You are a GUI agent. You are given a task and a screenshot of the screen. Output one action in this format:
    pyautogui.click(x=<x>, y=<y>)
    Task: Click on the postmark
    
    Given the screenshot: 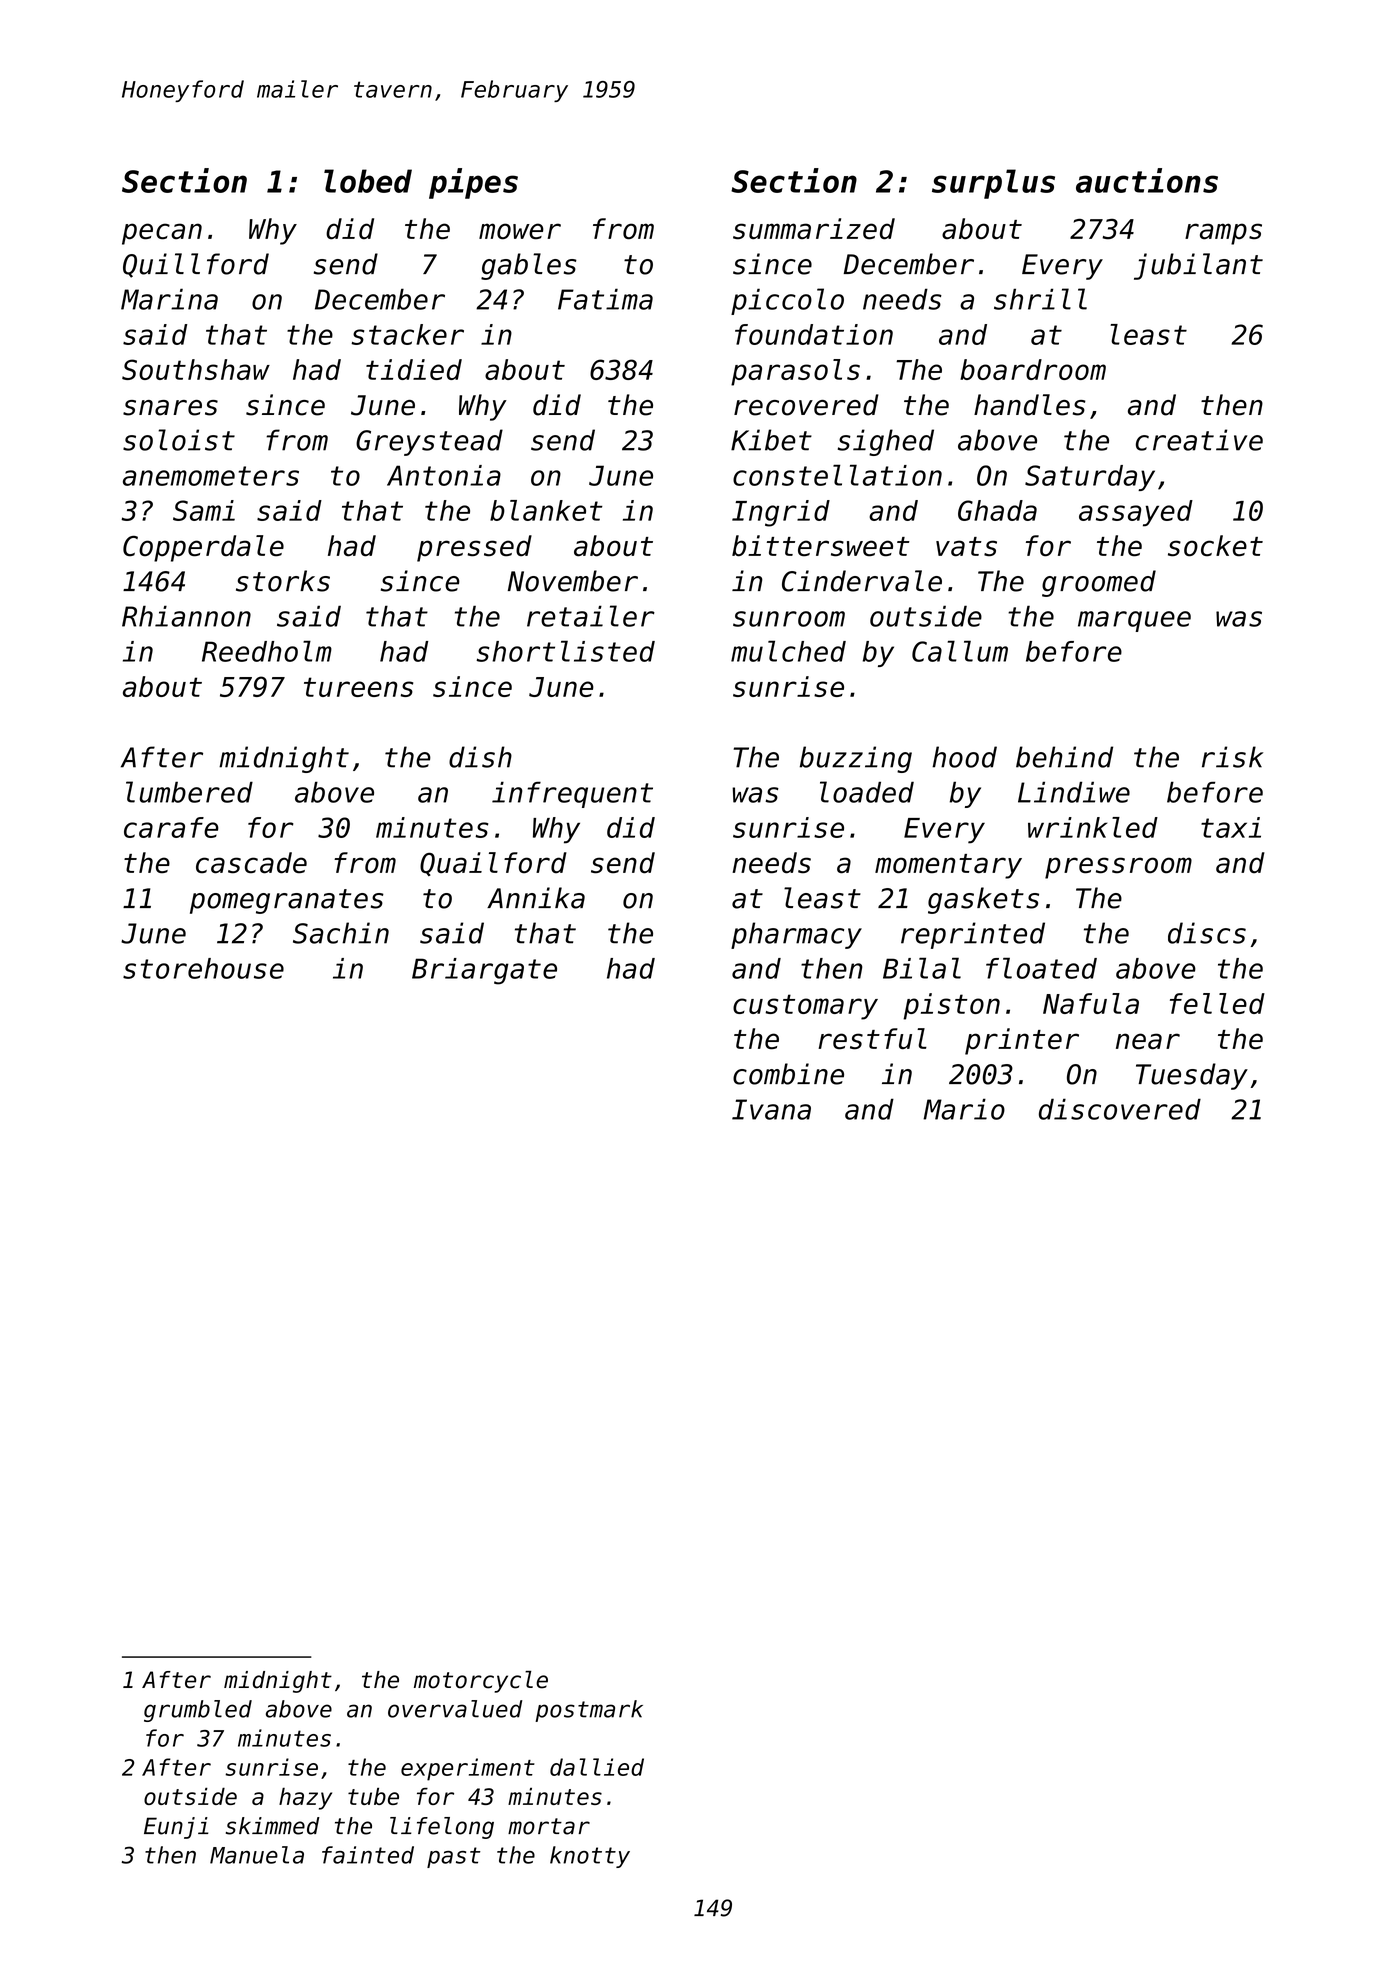 What is the action you would take?
    pyautogui.click(x=589, y=1711)
